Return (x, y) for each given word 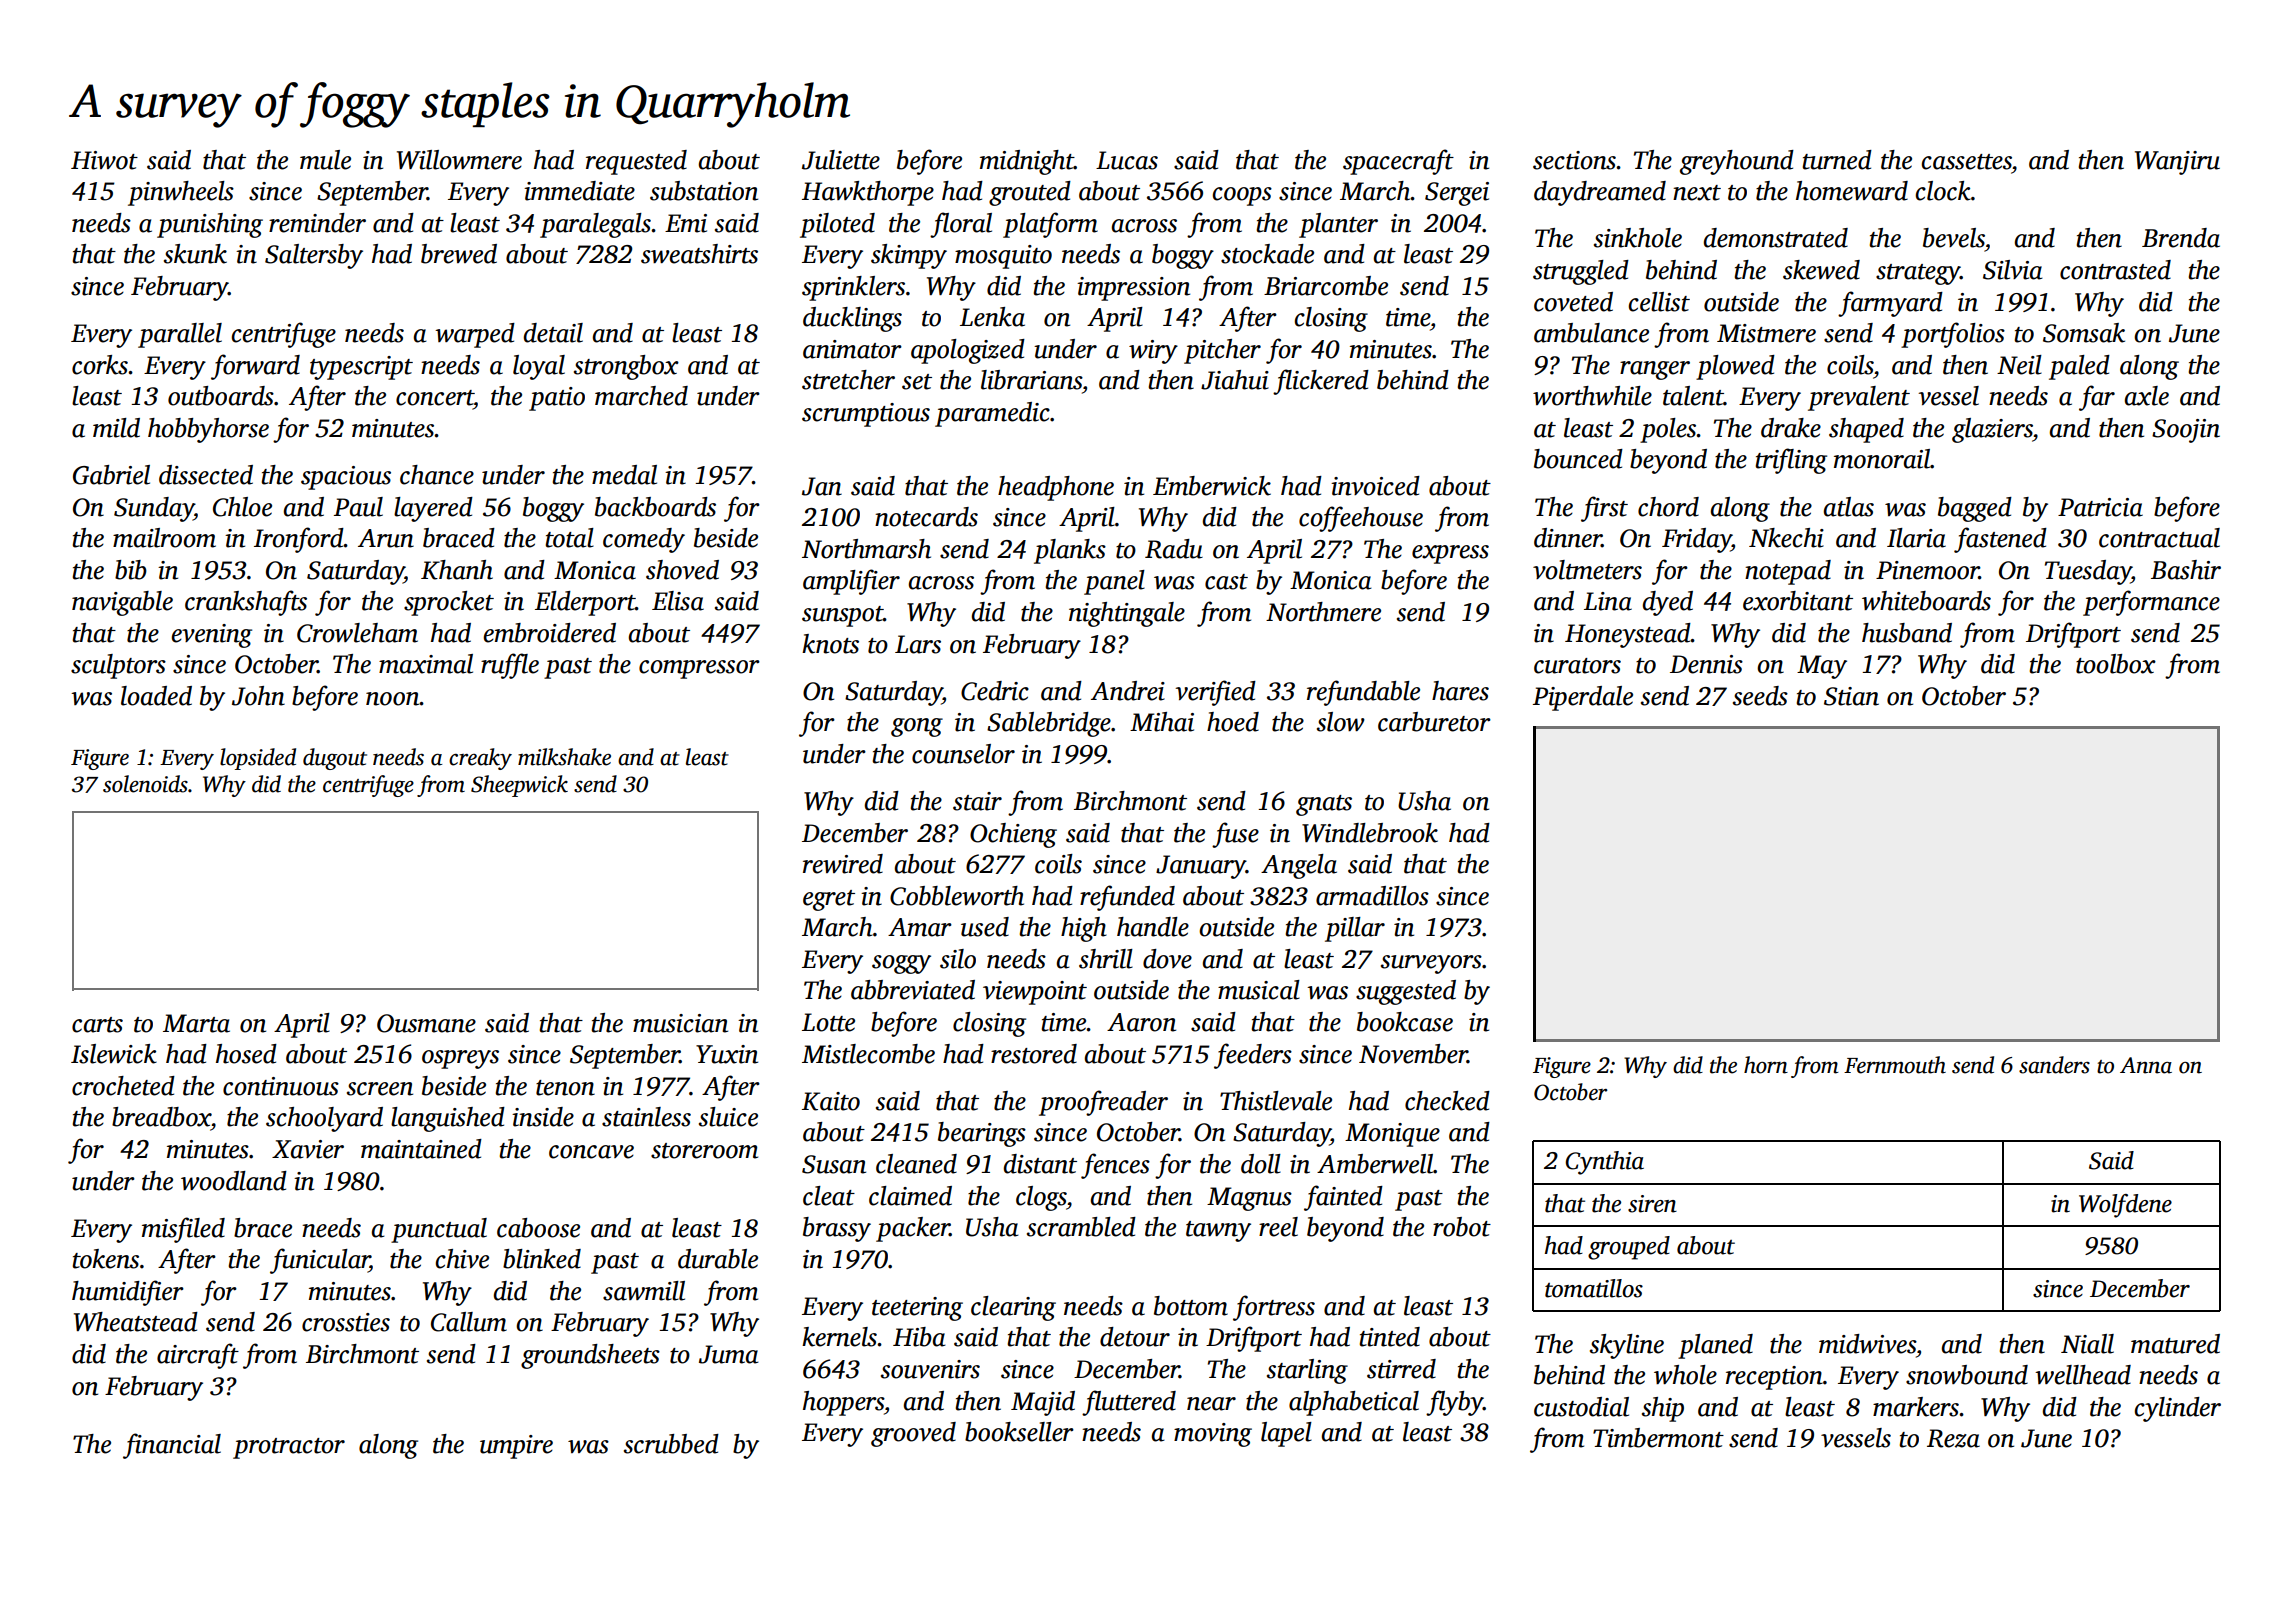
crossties (346, 1322)
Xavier (308, 1149)
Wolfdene (2125, 1206)
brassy (837, 1229)
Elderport (585, 603)
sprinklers (853, 288)
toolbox (2116, 664)
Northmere (1323, 612)
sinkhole (1638, 238)
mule (325, 160)
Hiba (919, 1337)
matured (2175, 1344)
